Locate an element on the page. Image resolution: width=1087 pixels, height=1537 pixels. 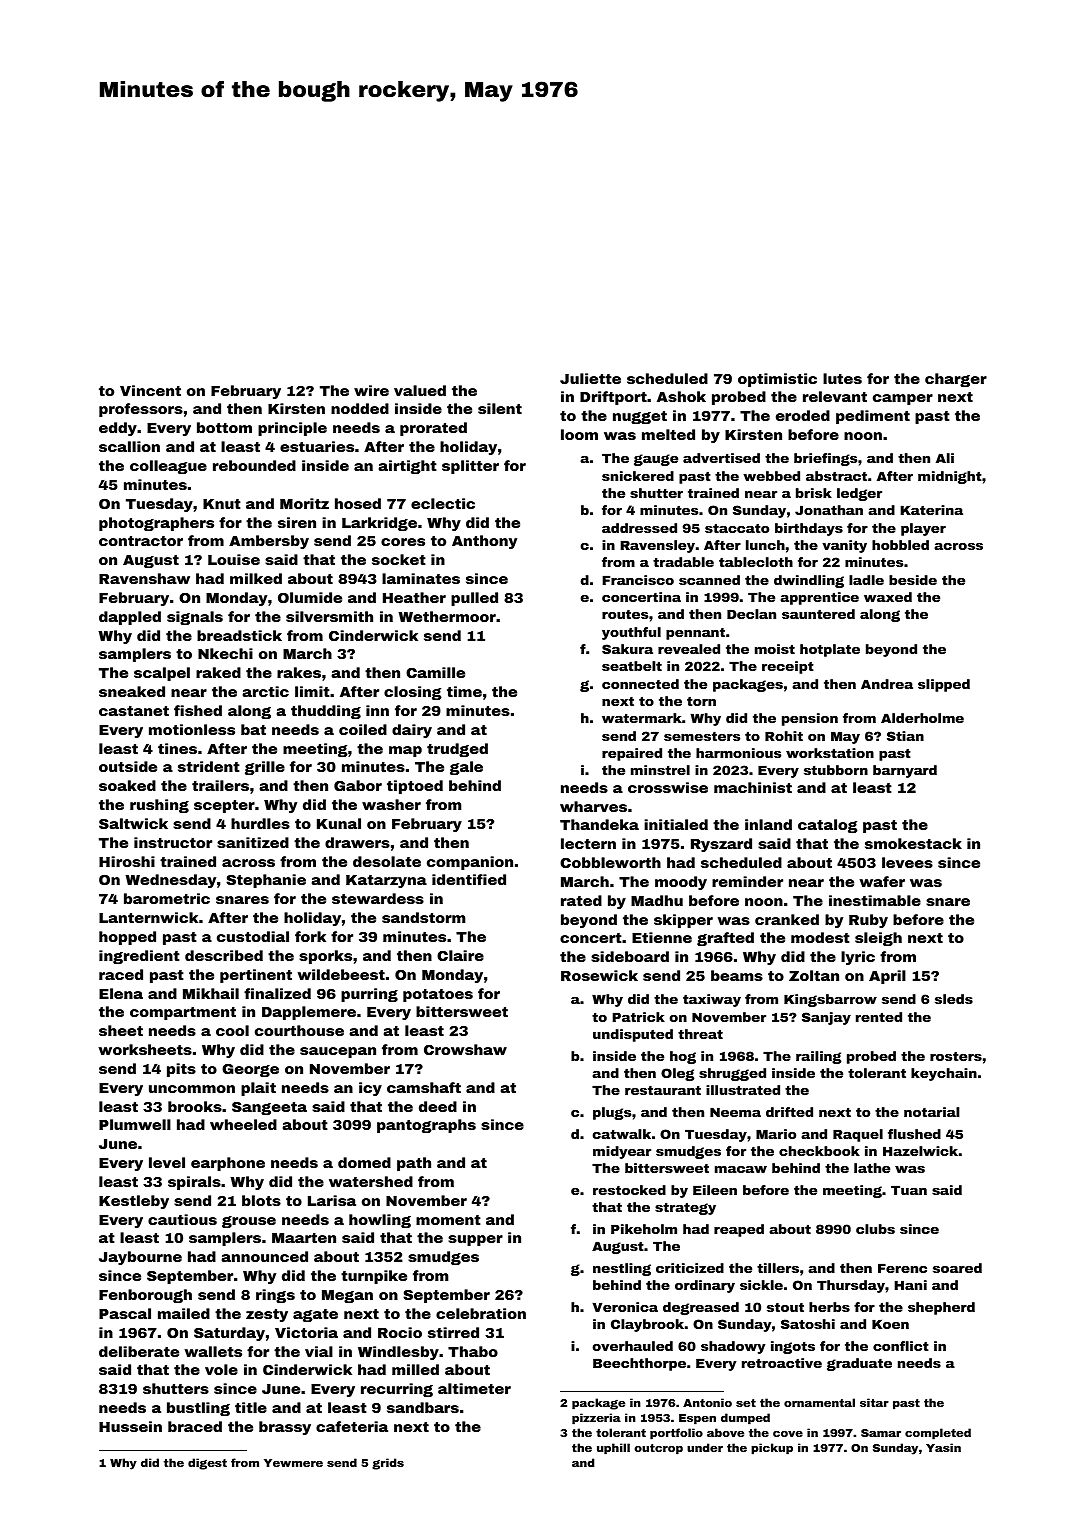
watermark is located at coordinates (642, 718).
